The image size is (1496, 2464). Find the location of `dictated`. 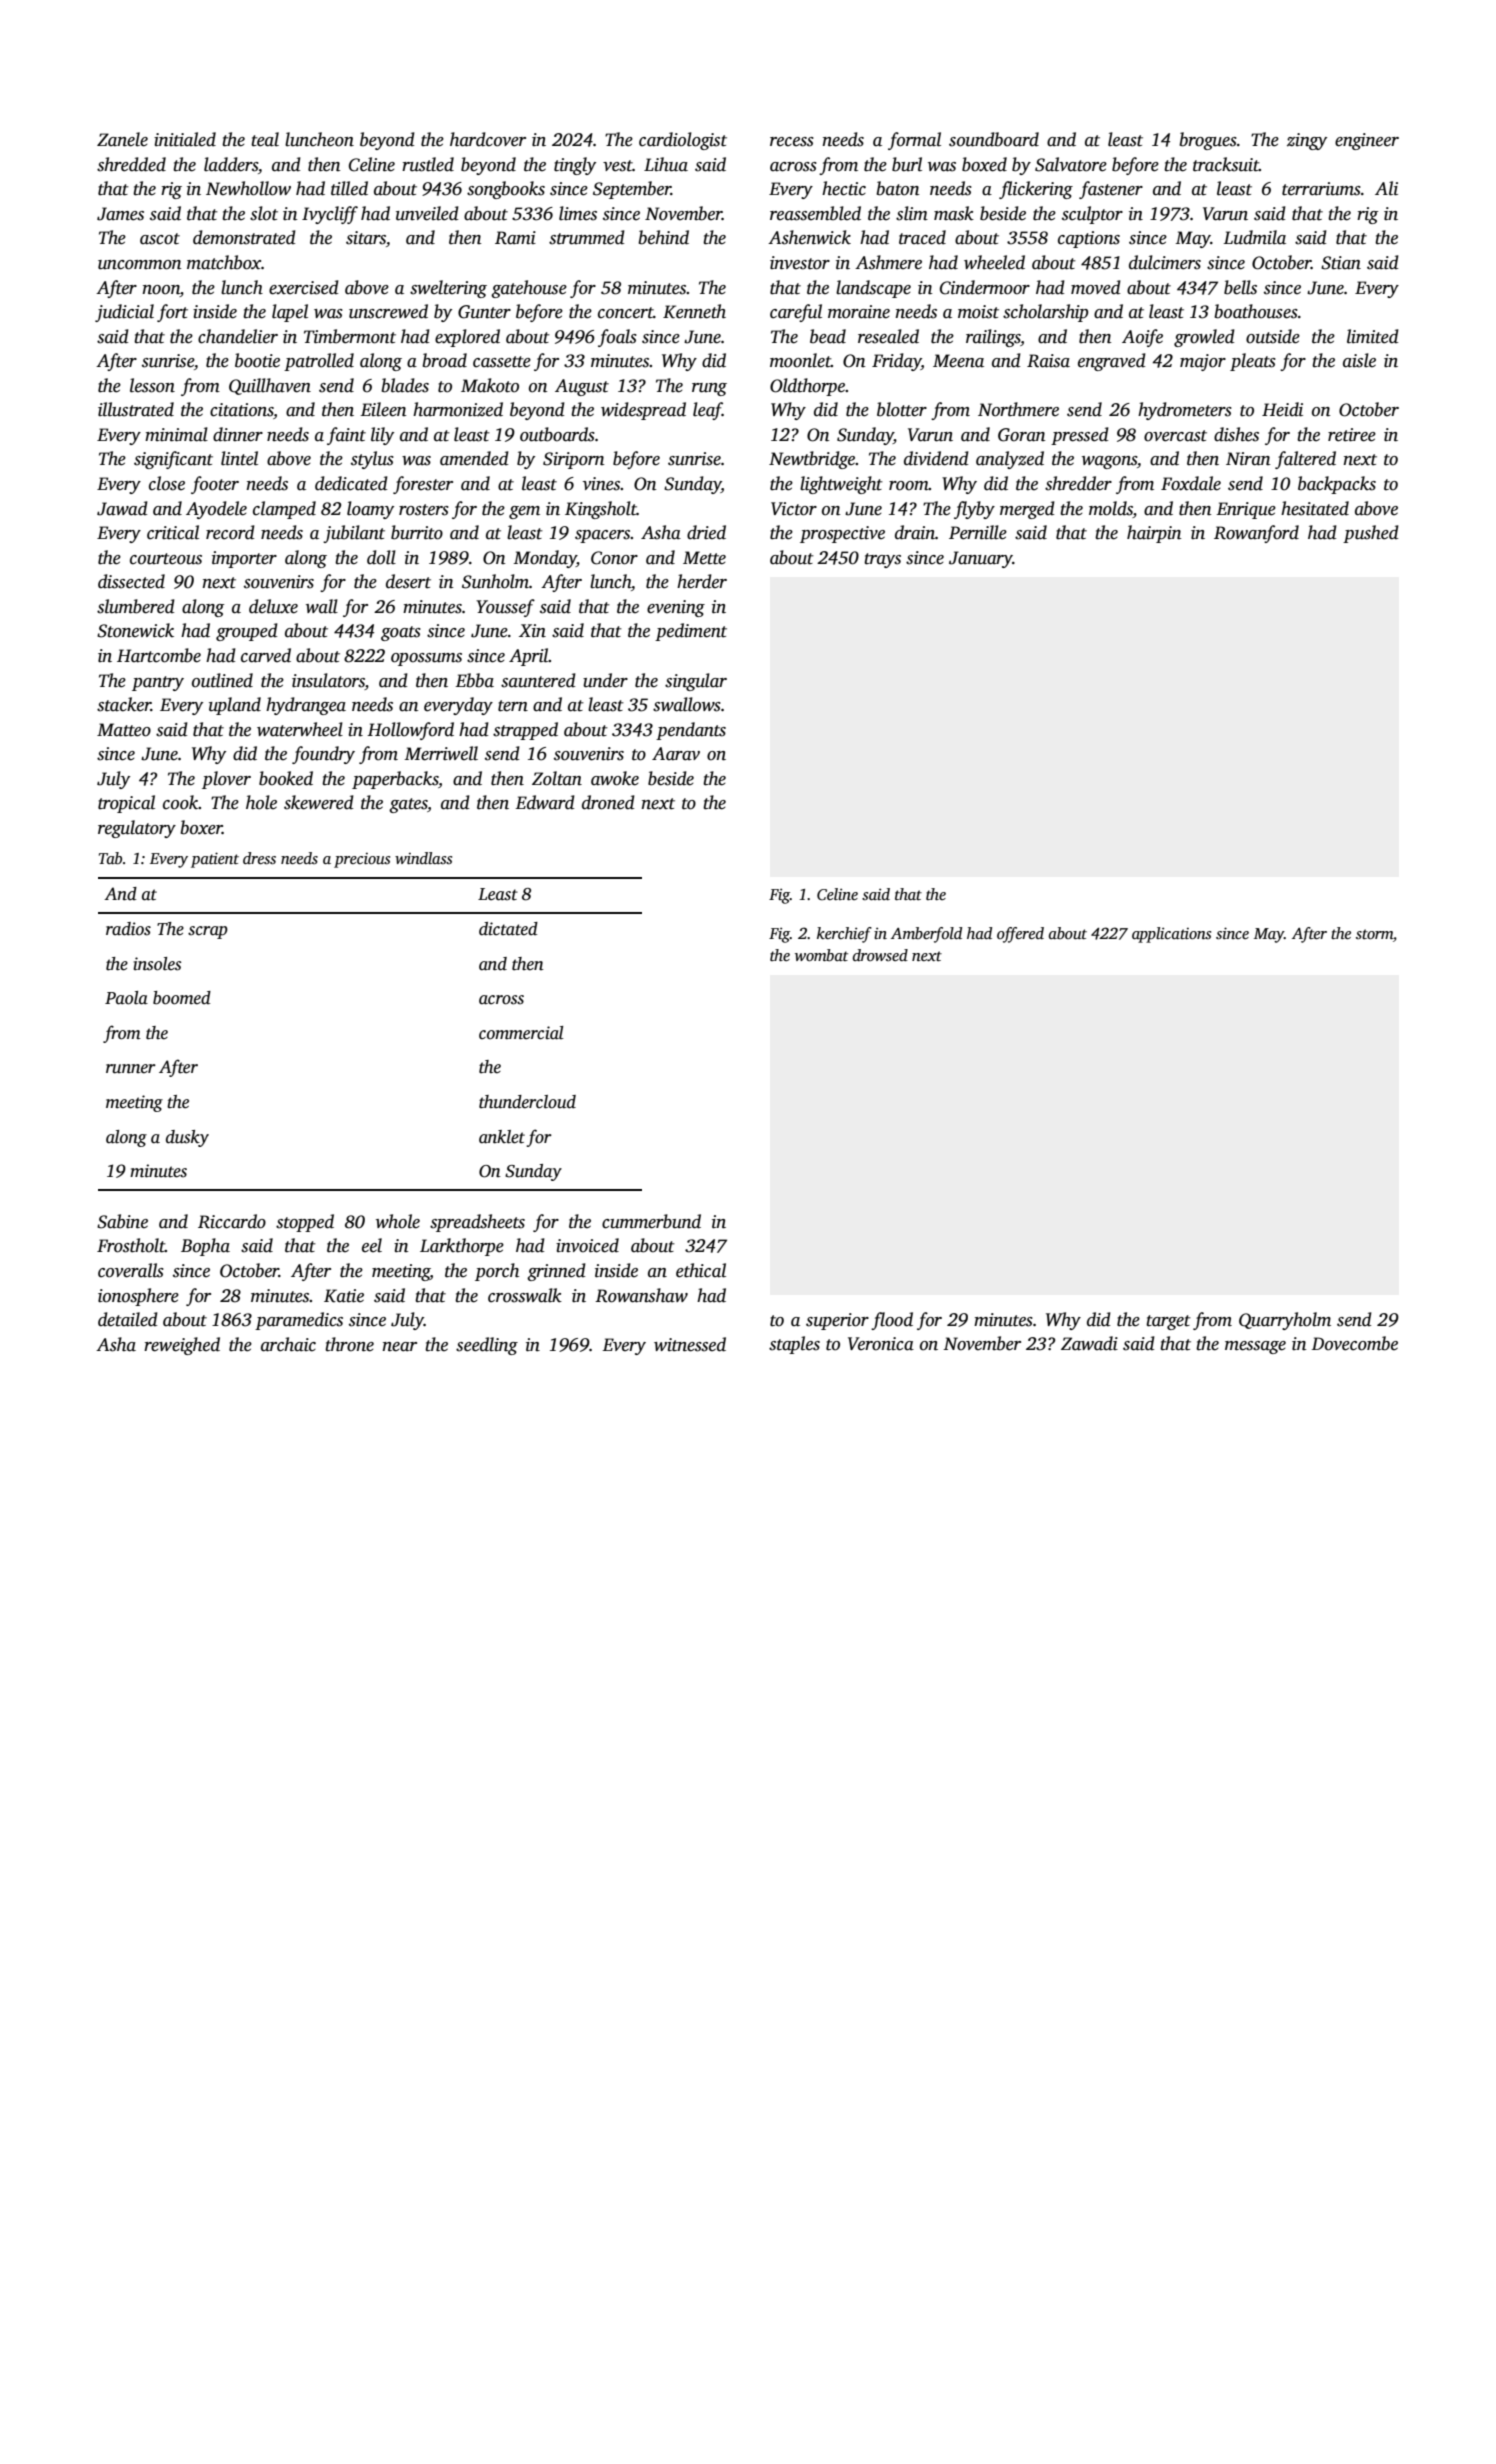

dictated is located at coordinates (508, 929).
